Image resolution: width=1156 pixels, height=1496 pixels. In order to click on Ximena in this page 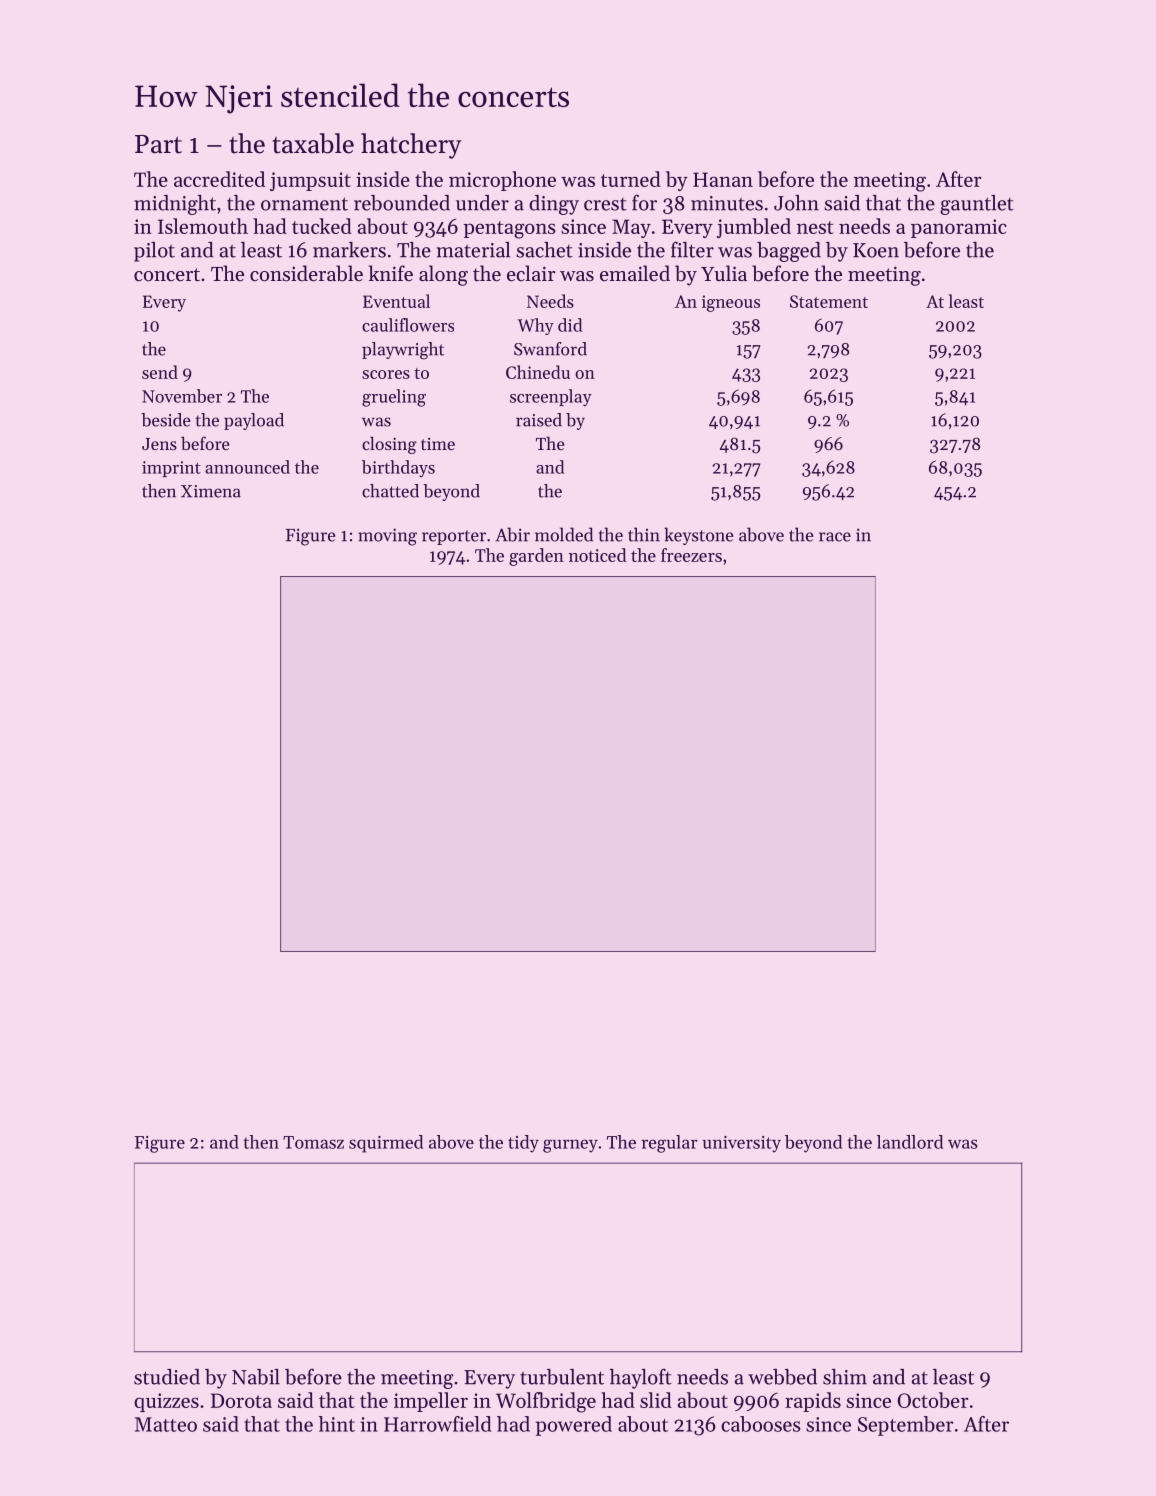, I will do `click(211, 491)`.
